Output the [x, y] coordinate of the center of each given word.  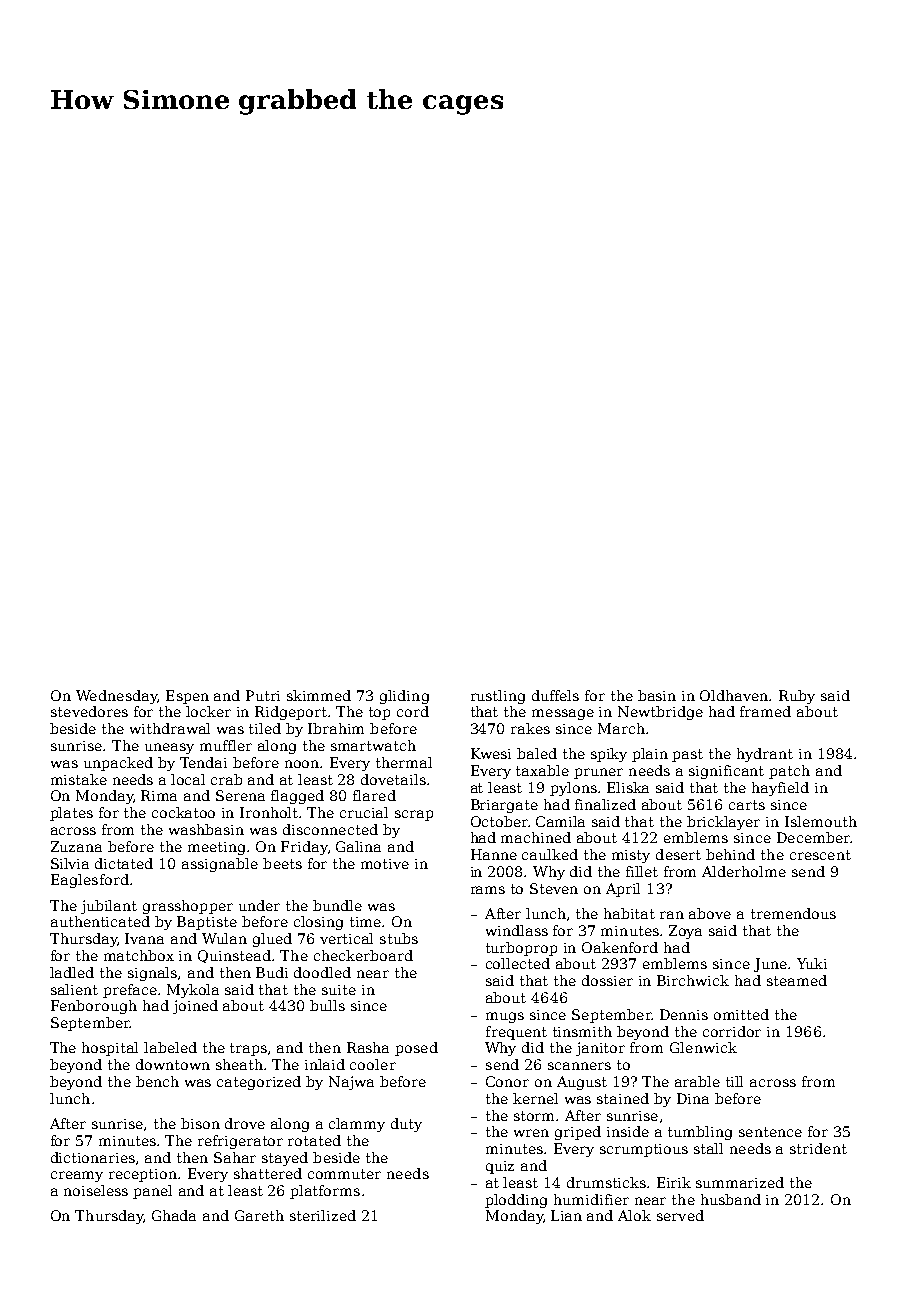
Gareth [259, 1215]
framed [765, 711]
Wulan [224, 938]
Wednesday [116, 697]
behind [730, 854]
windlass [517, 930]
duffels [555, 695]
